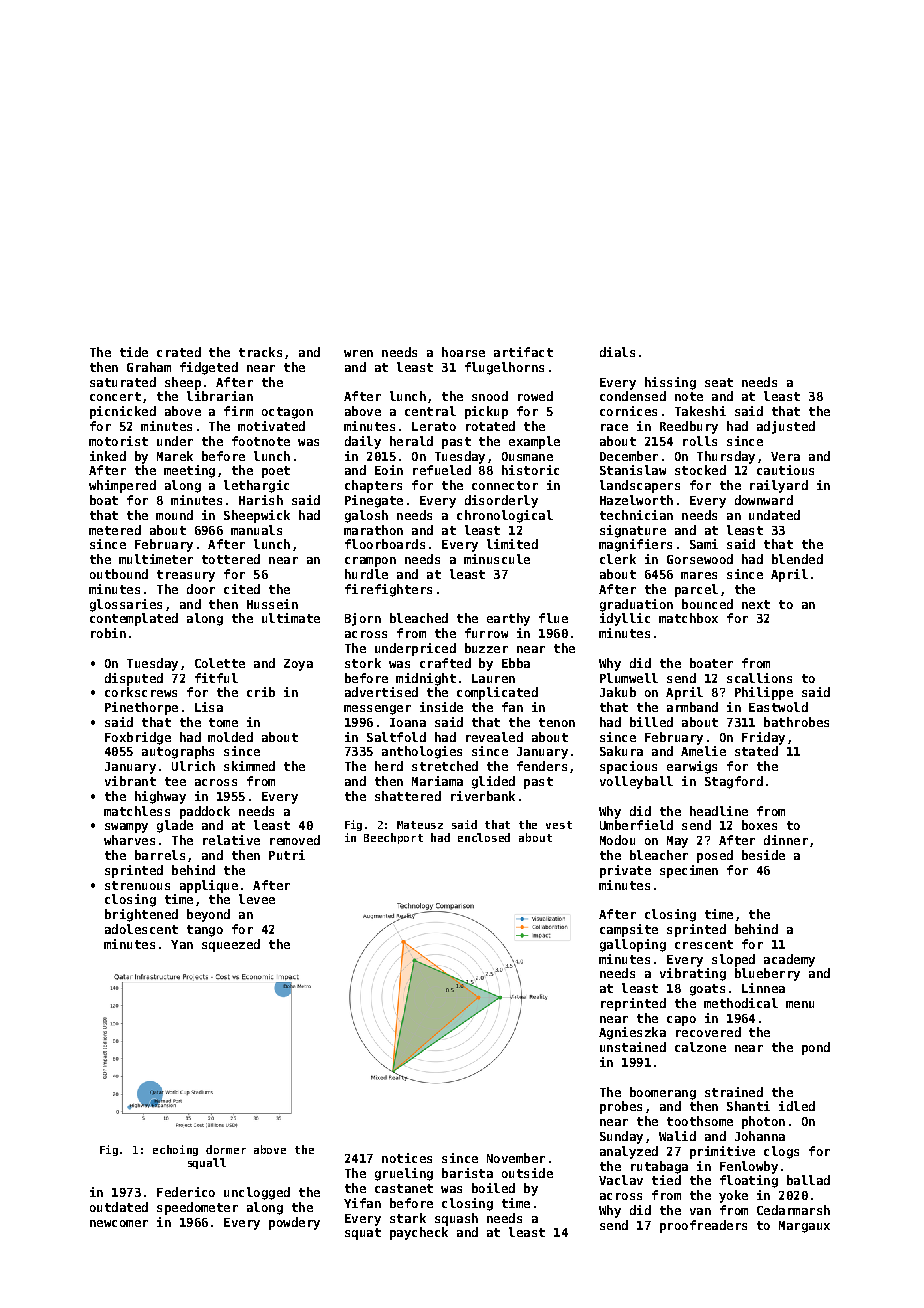  Describe the element at coordinates (209, 368) in the image. I see `fidgeted` at that location.
